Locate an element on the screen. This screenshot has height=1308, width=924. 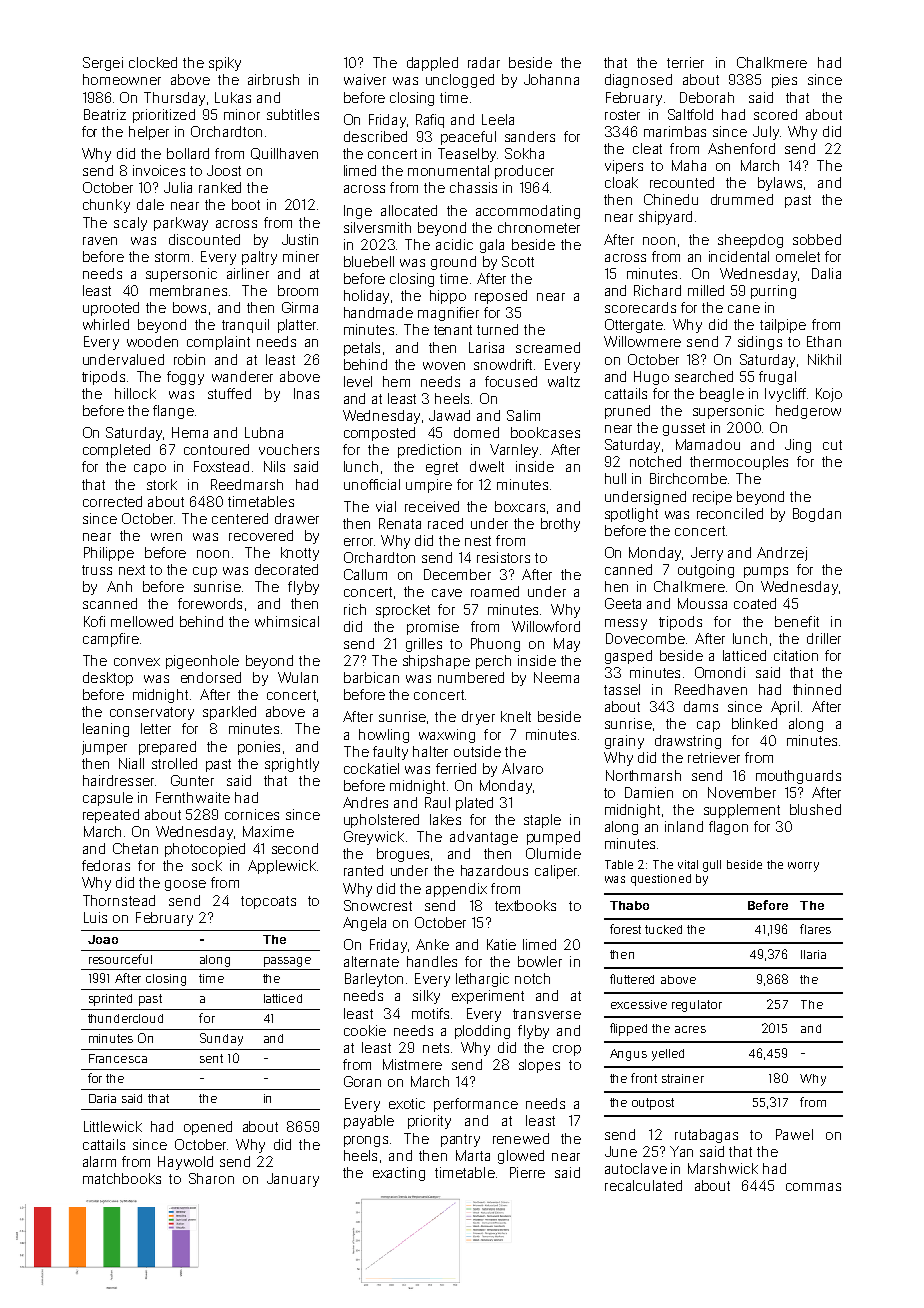
Reedhaven is located at coordinates (711, 689).
